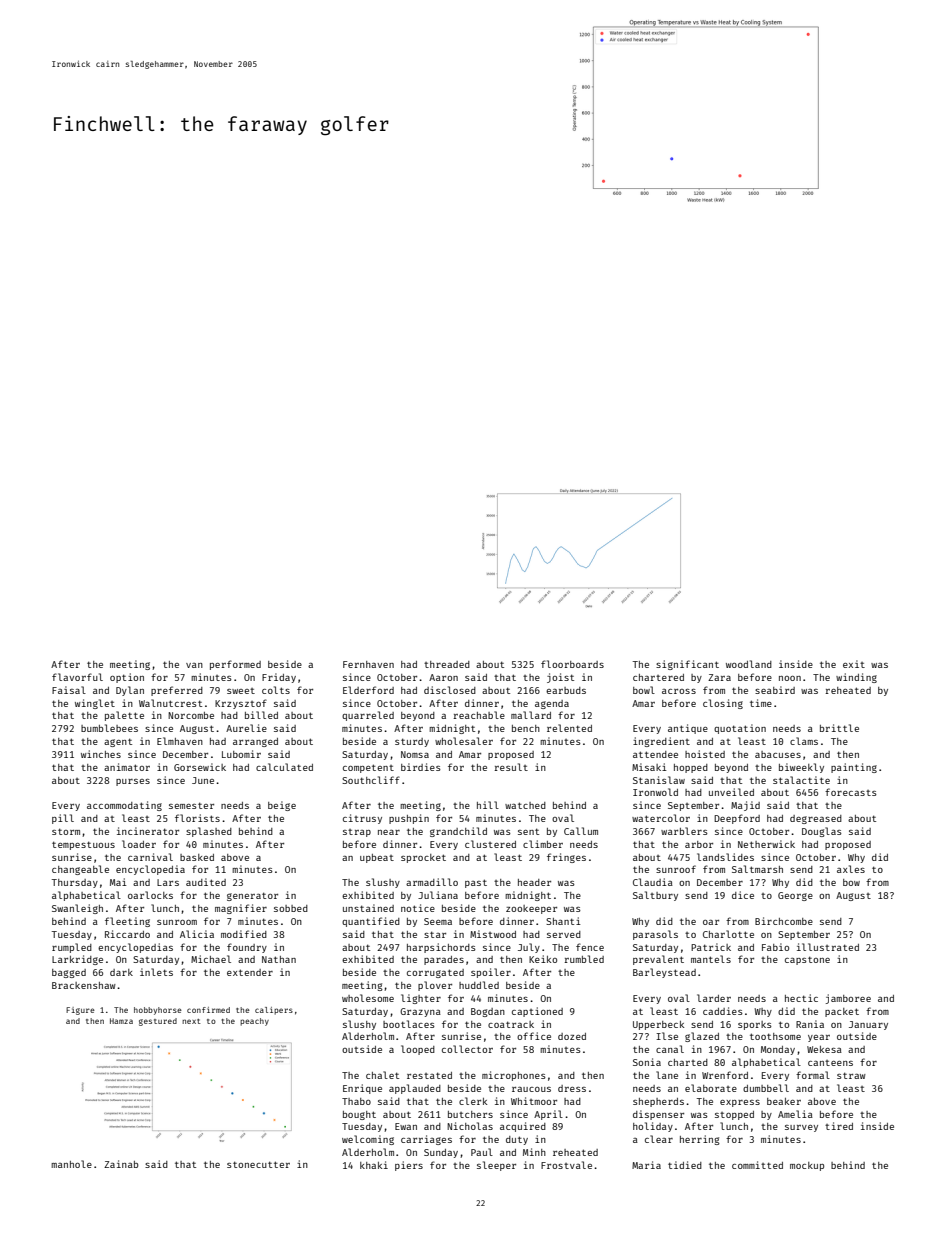 This document has width=952, height=1233. What do you see at coordinates (435, 973) in the document?
I see `corrugated` at bounding box center [435, 973].
